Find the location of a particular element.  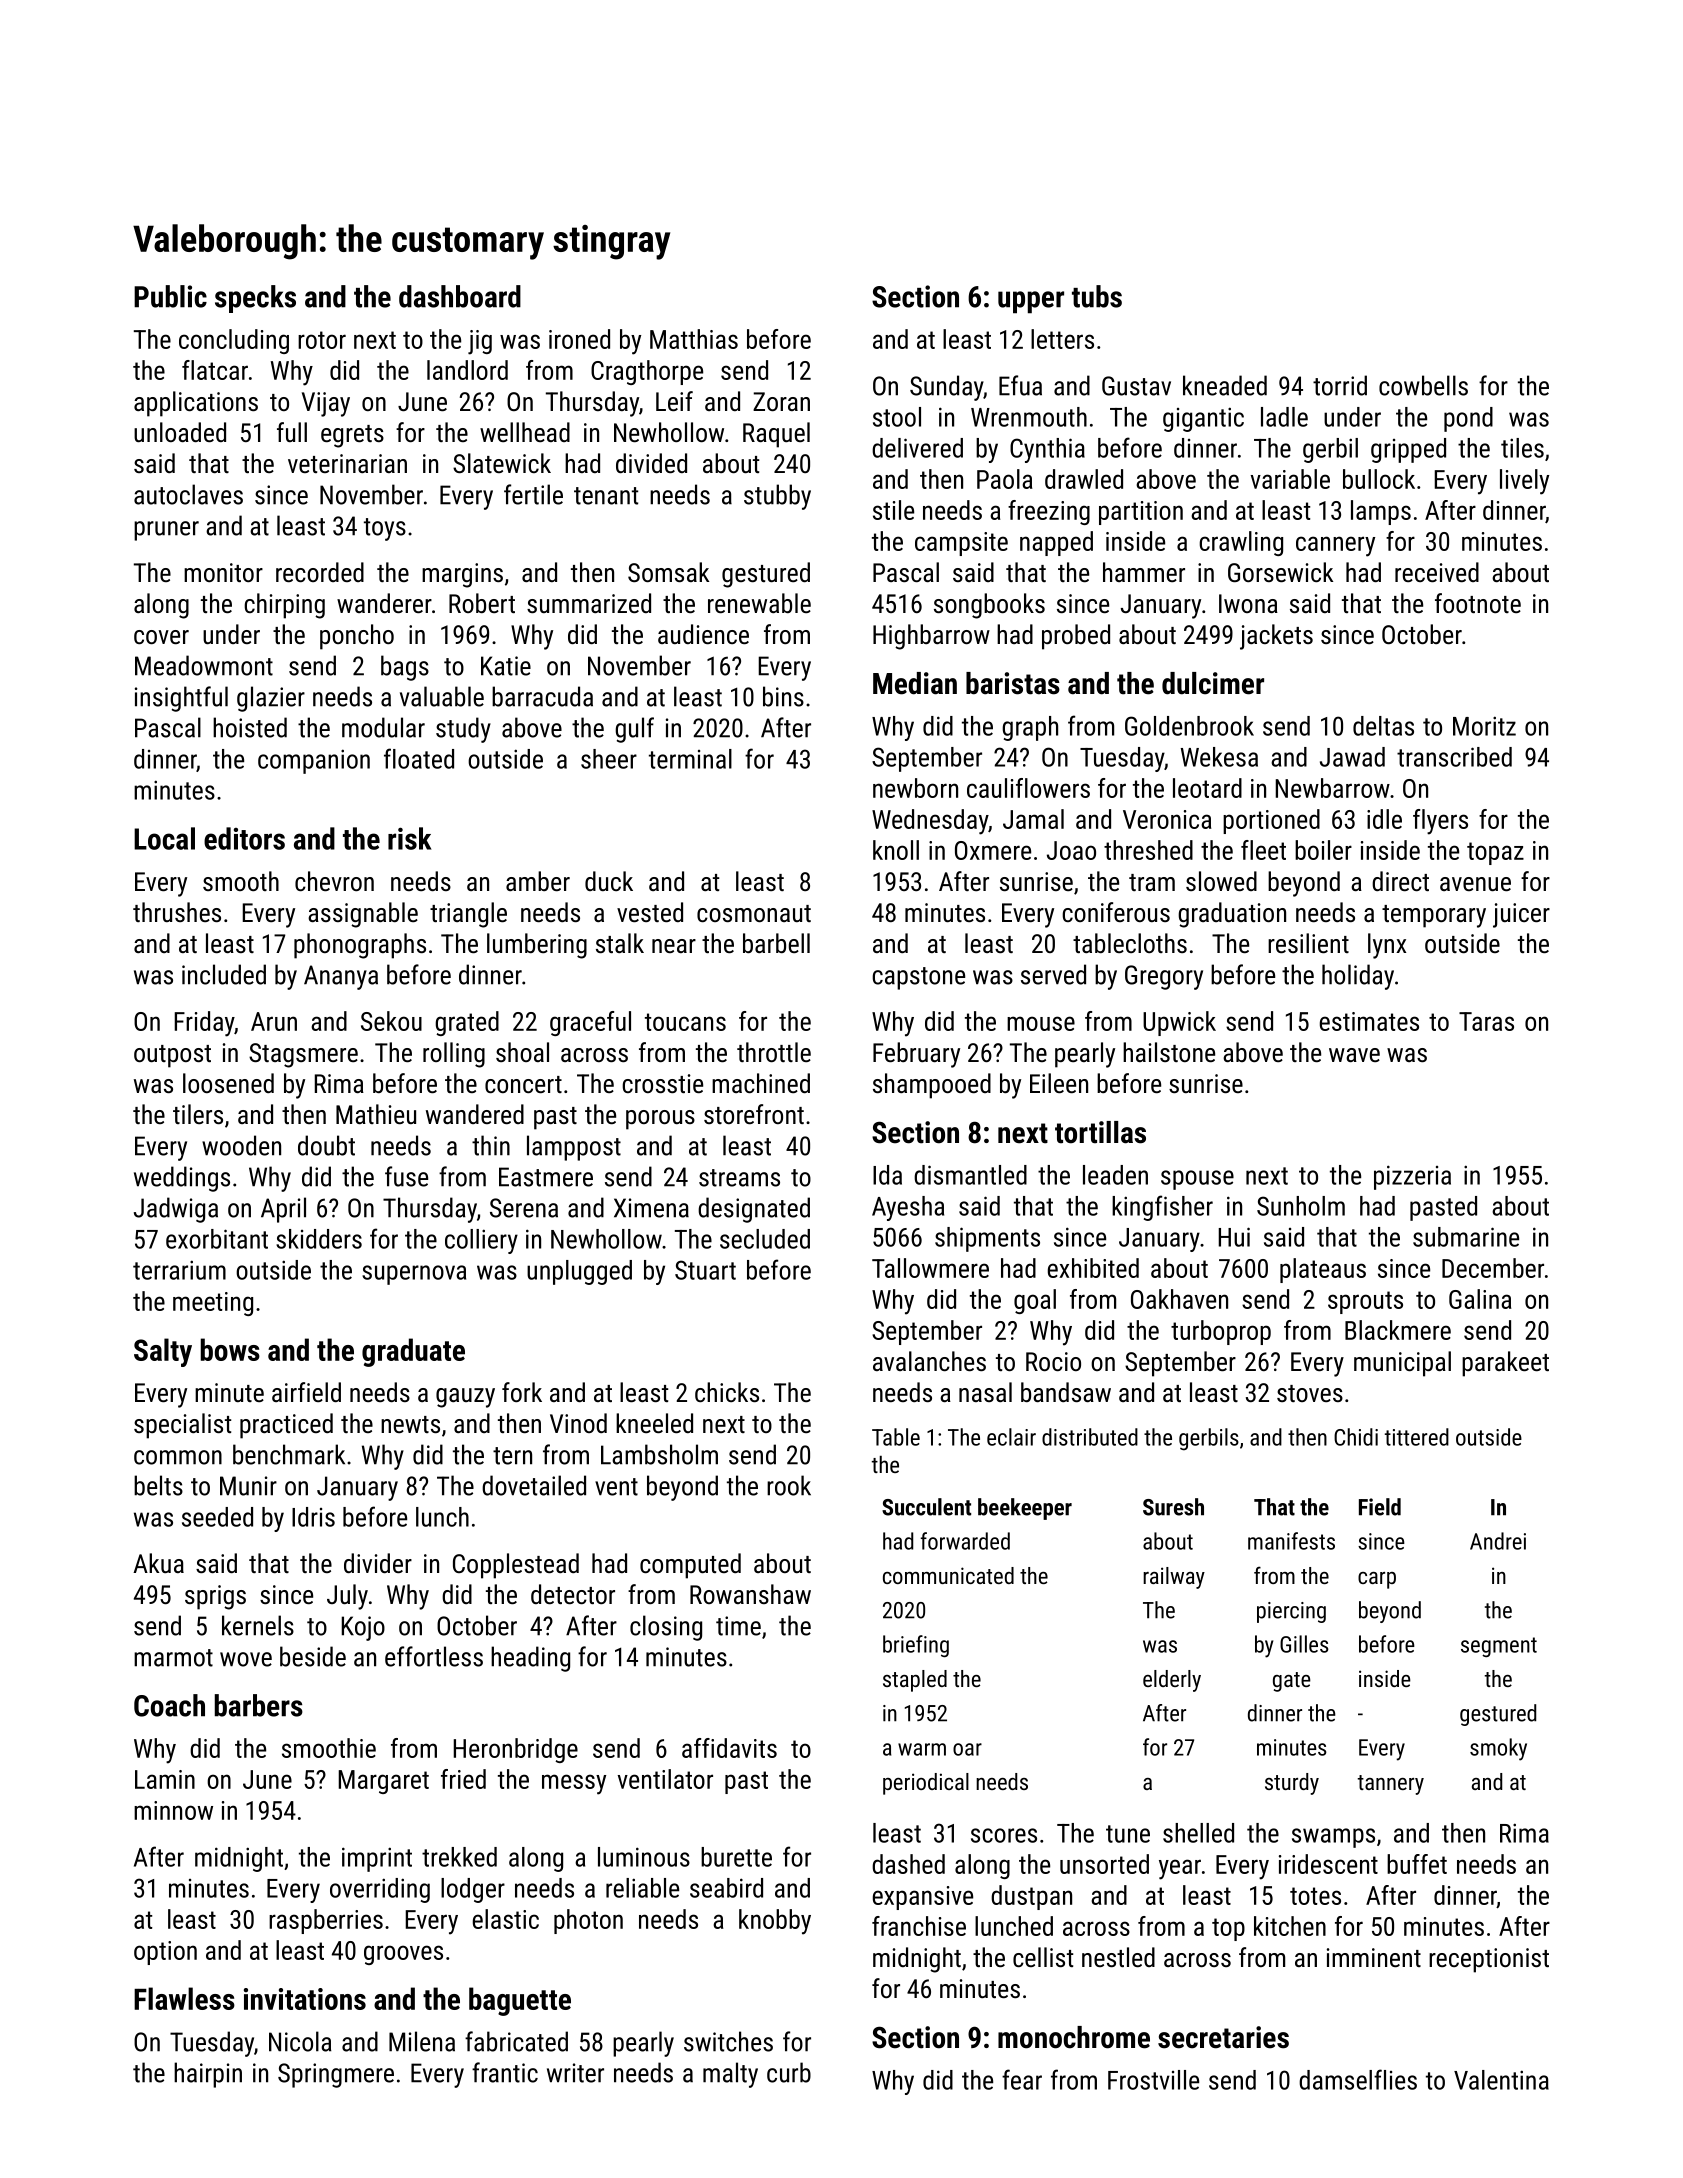

toucans is located at coordinates (685, 1022).
